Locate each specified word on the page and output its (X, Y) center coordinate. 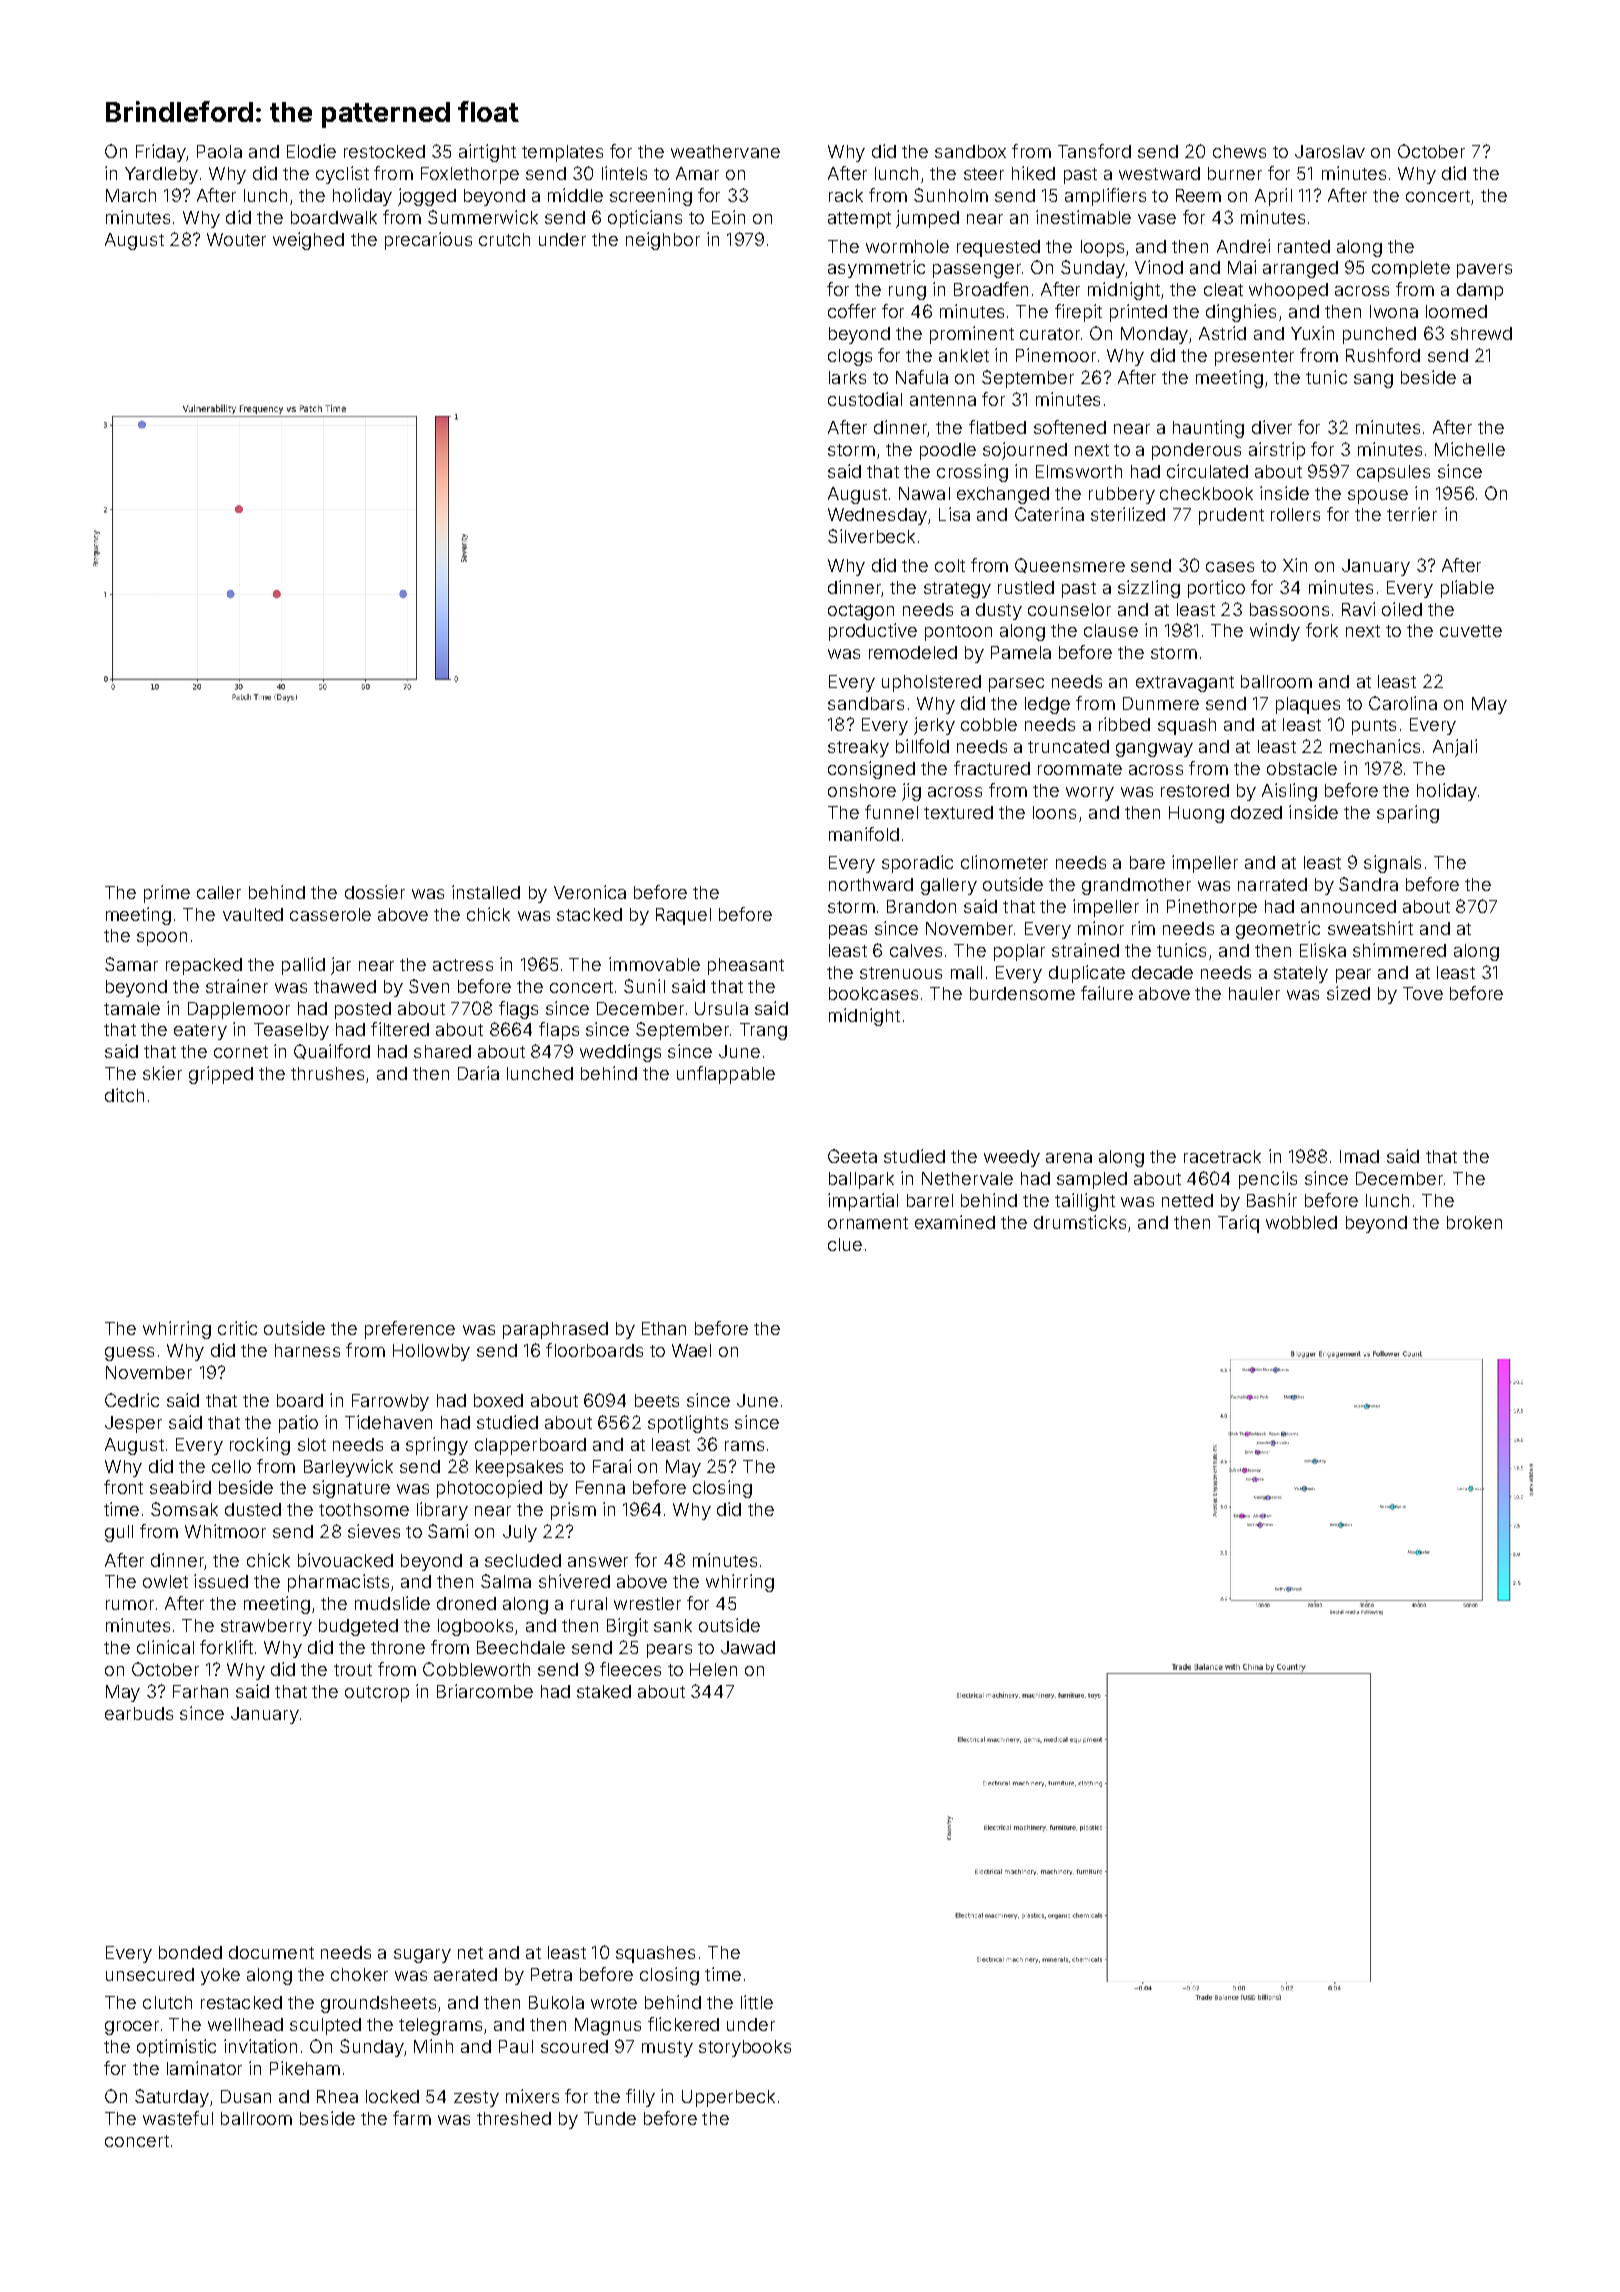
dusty (999, 611)
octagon (861, 612)
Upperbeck (728, 2098)
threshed (514, 2118)
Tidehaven (388, 1422)
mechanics (1375, 746)
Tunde (610, 2118)
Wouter (236, 239)
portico (1216, 589)
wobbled (1301, 1222)
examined (955, 1222)
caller (219, 892)
